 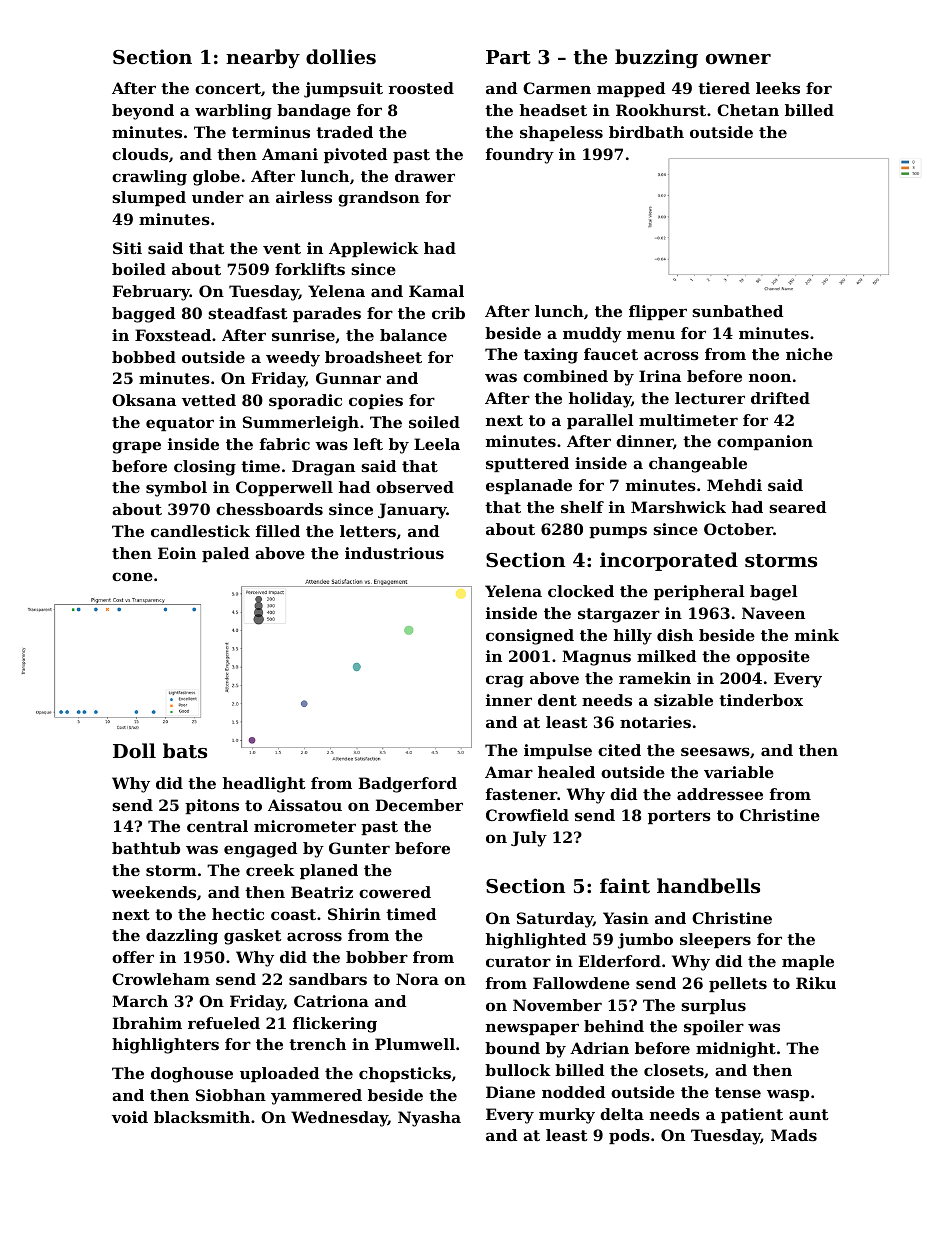 I want to click on consigned, so click(x=530, y=637).
